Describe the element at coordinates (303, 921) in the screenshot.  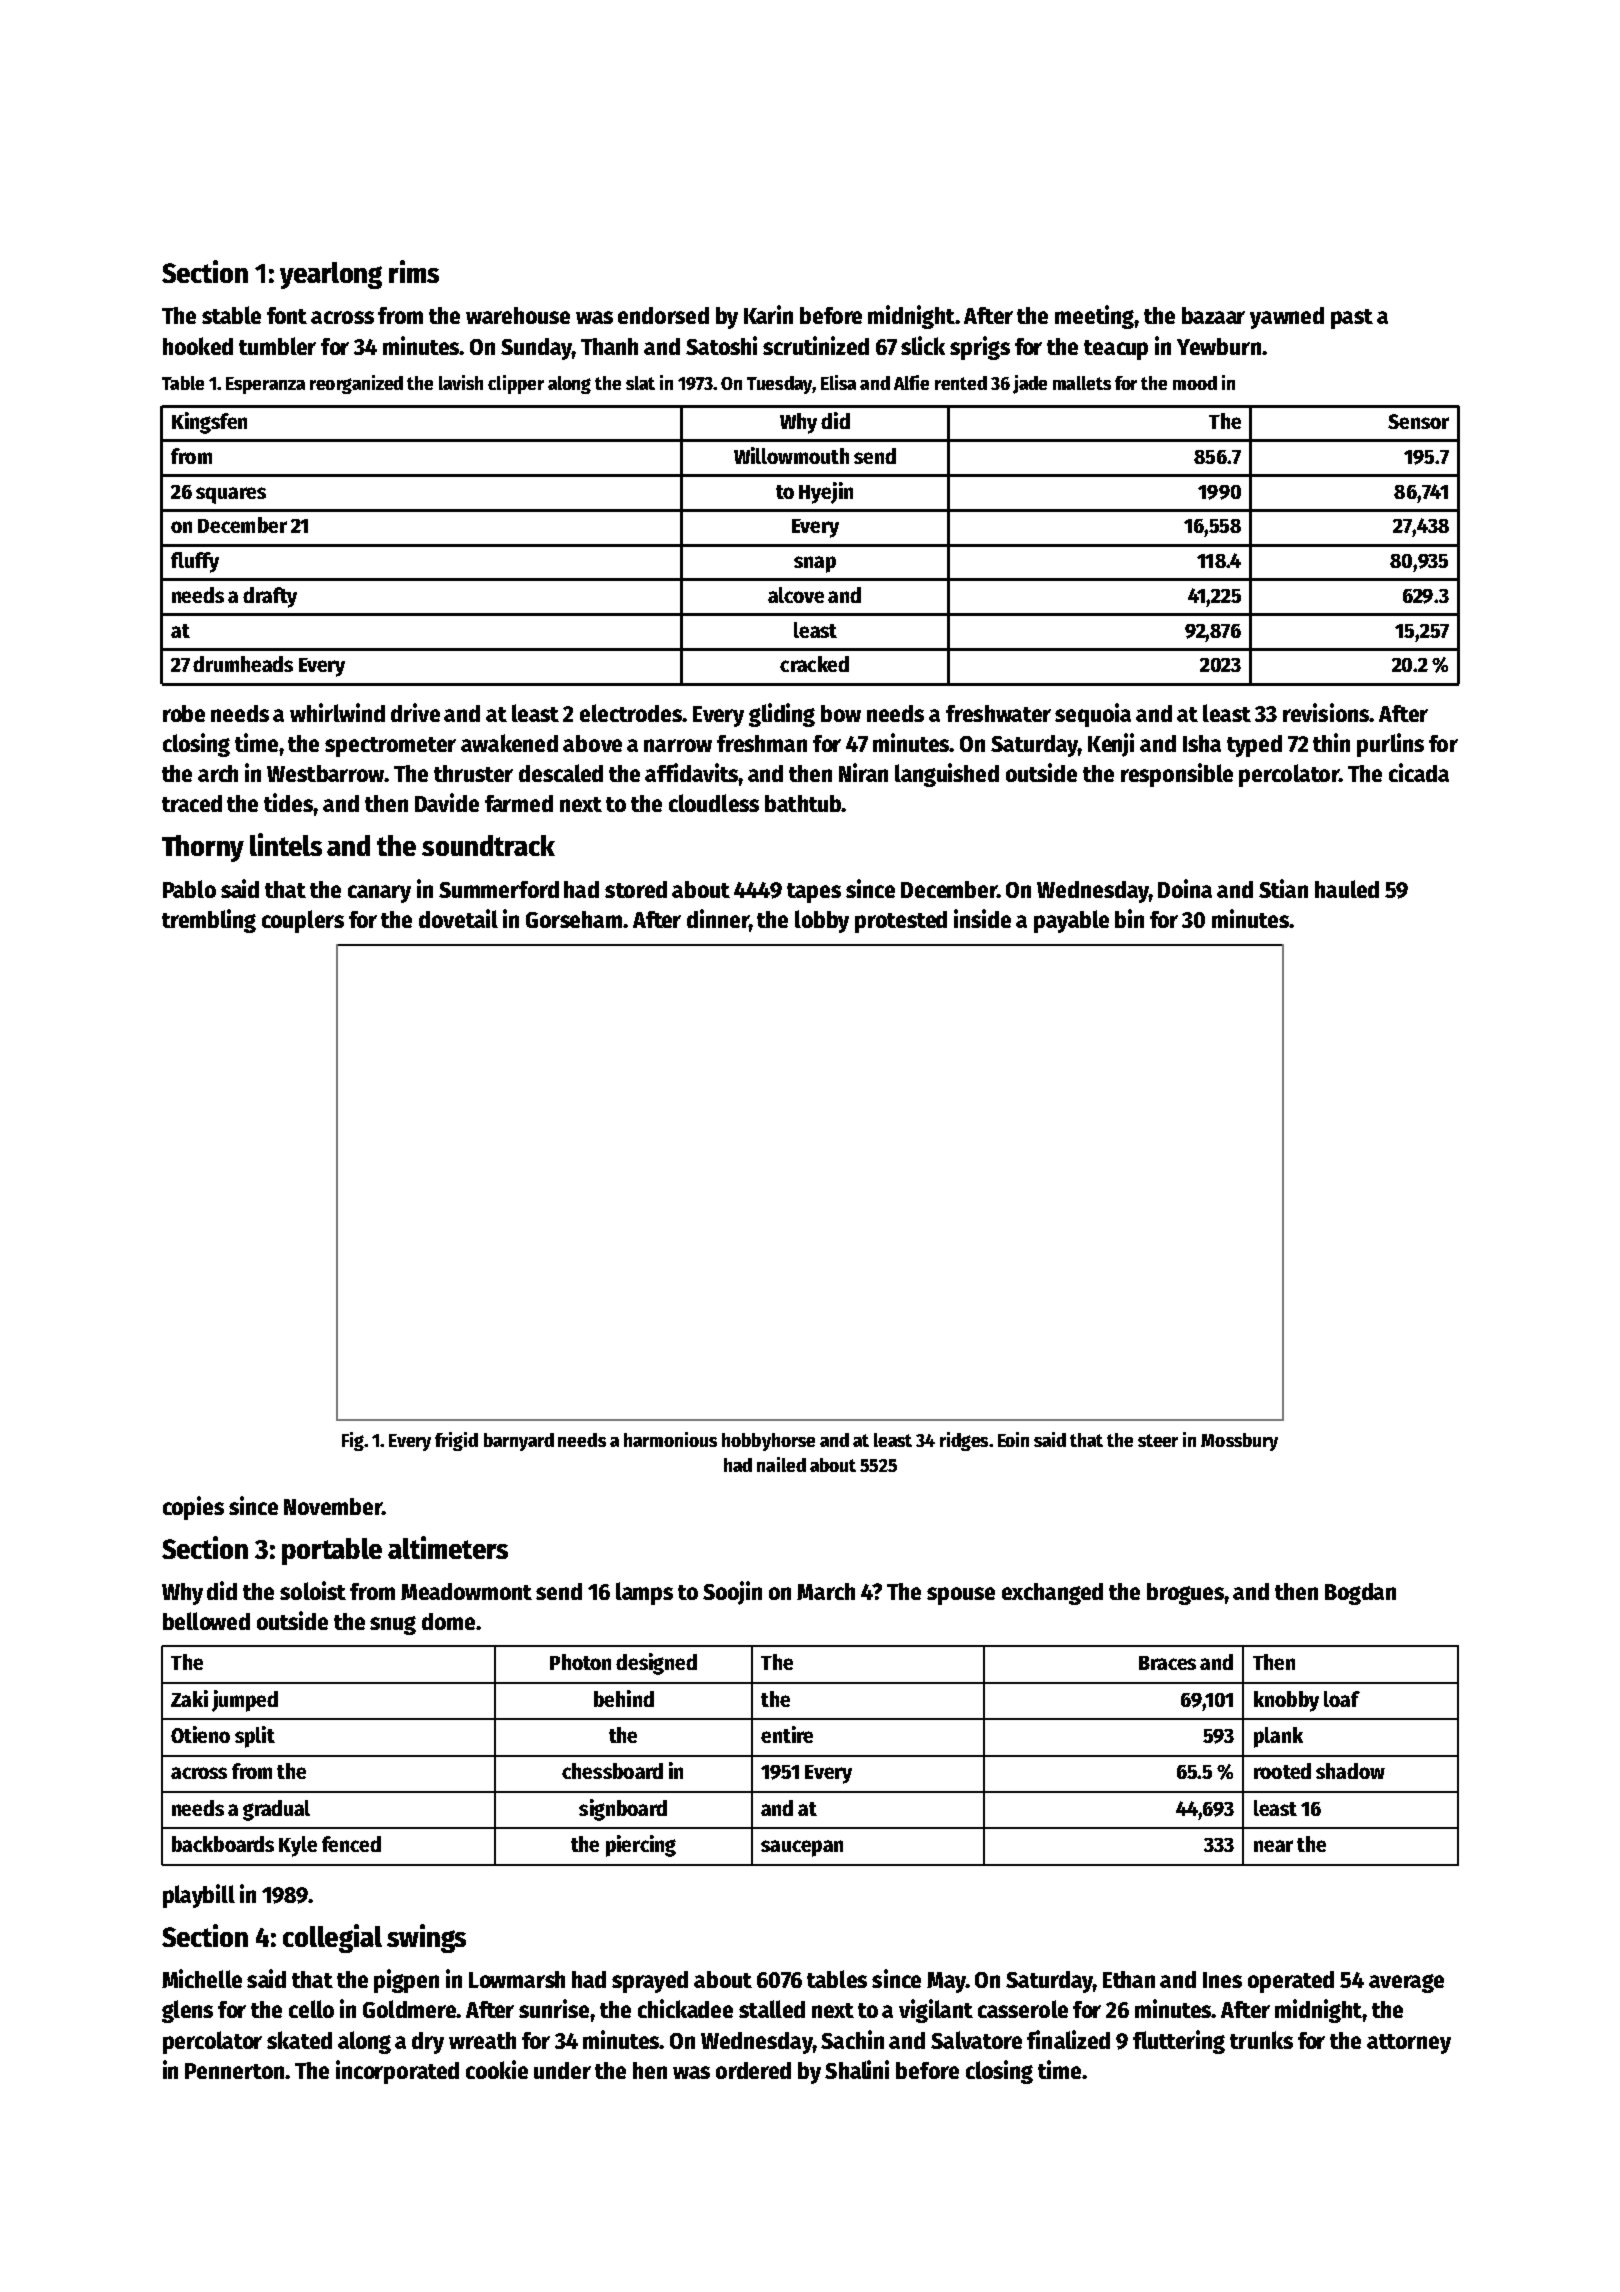
I see `couplers` at that location.
